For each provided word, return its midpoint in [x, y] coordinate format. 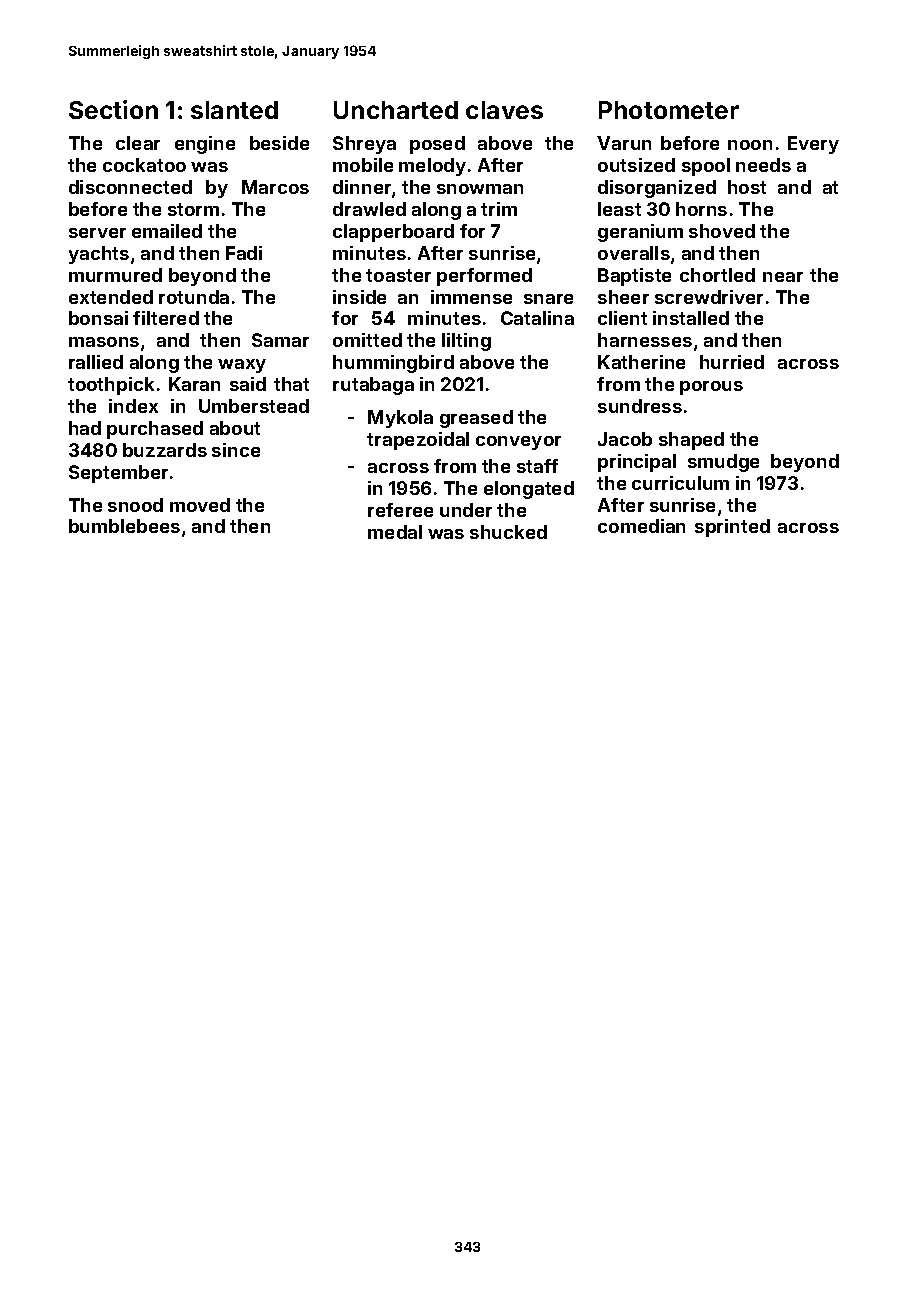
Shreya [364, 145]
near [783, 277]
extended [111, 297]
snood [135, 505]
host [747, 187]
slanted [234, 110]
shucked [508, 532]
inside [359, 297]
